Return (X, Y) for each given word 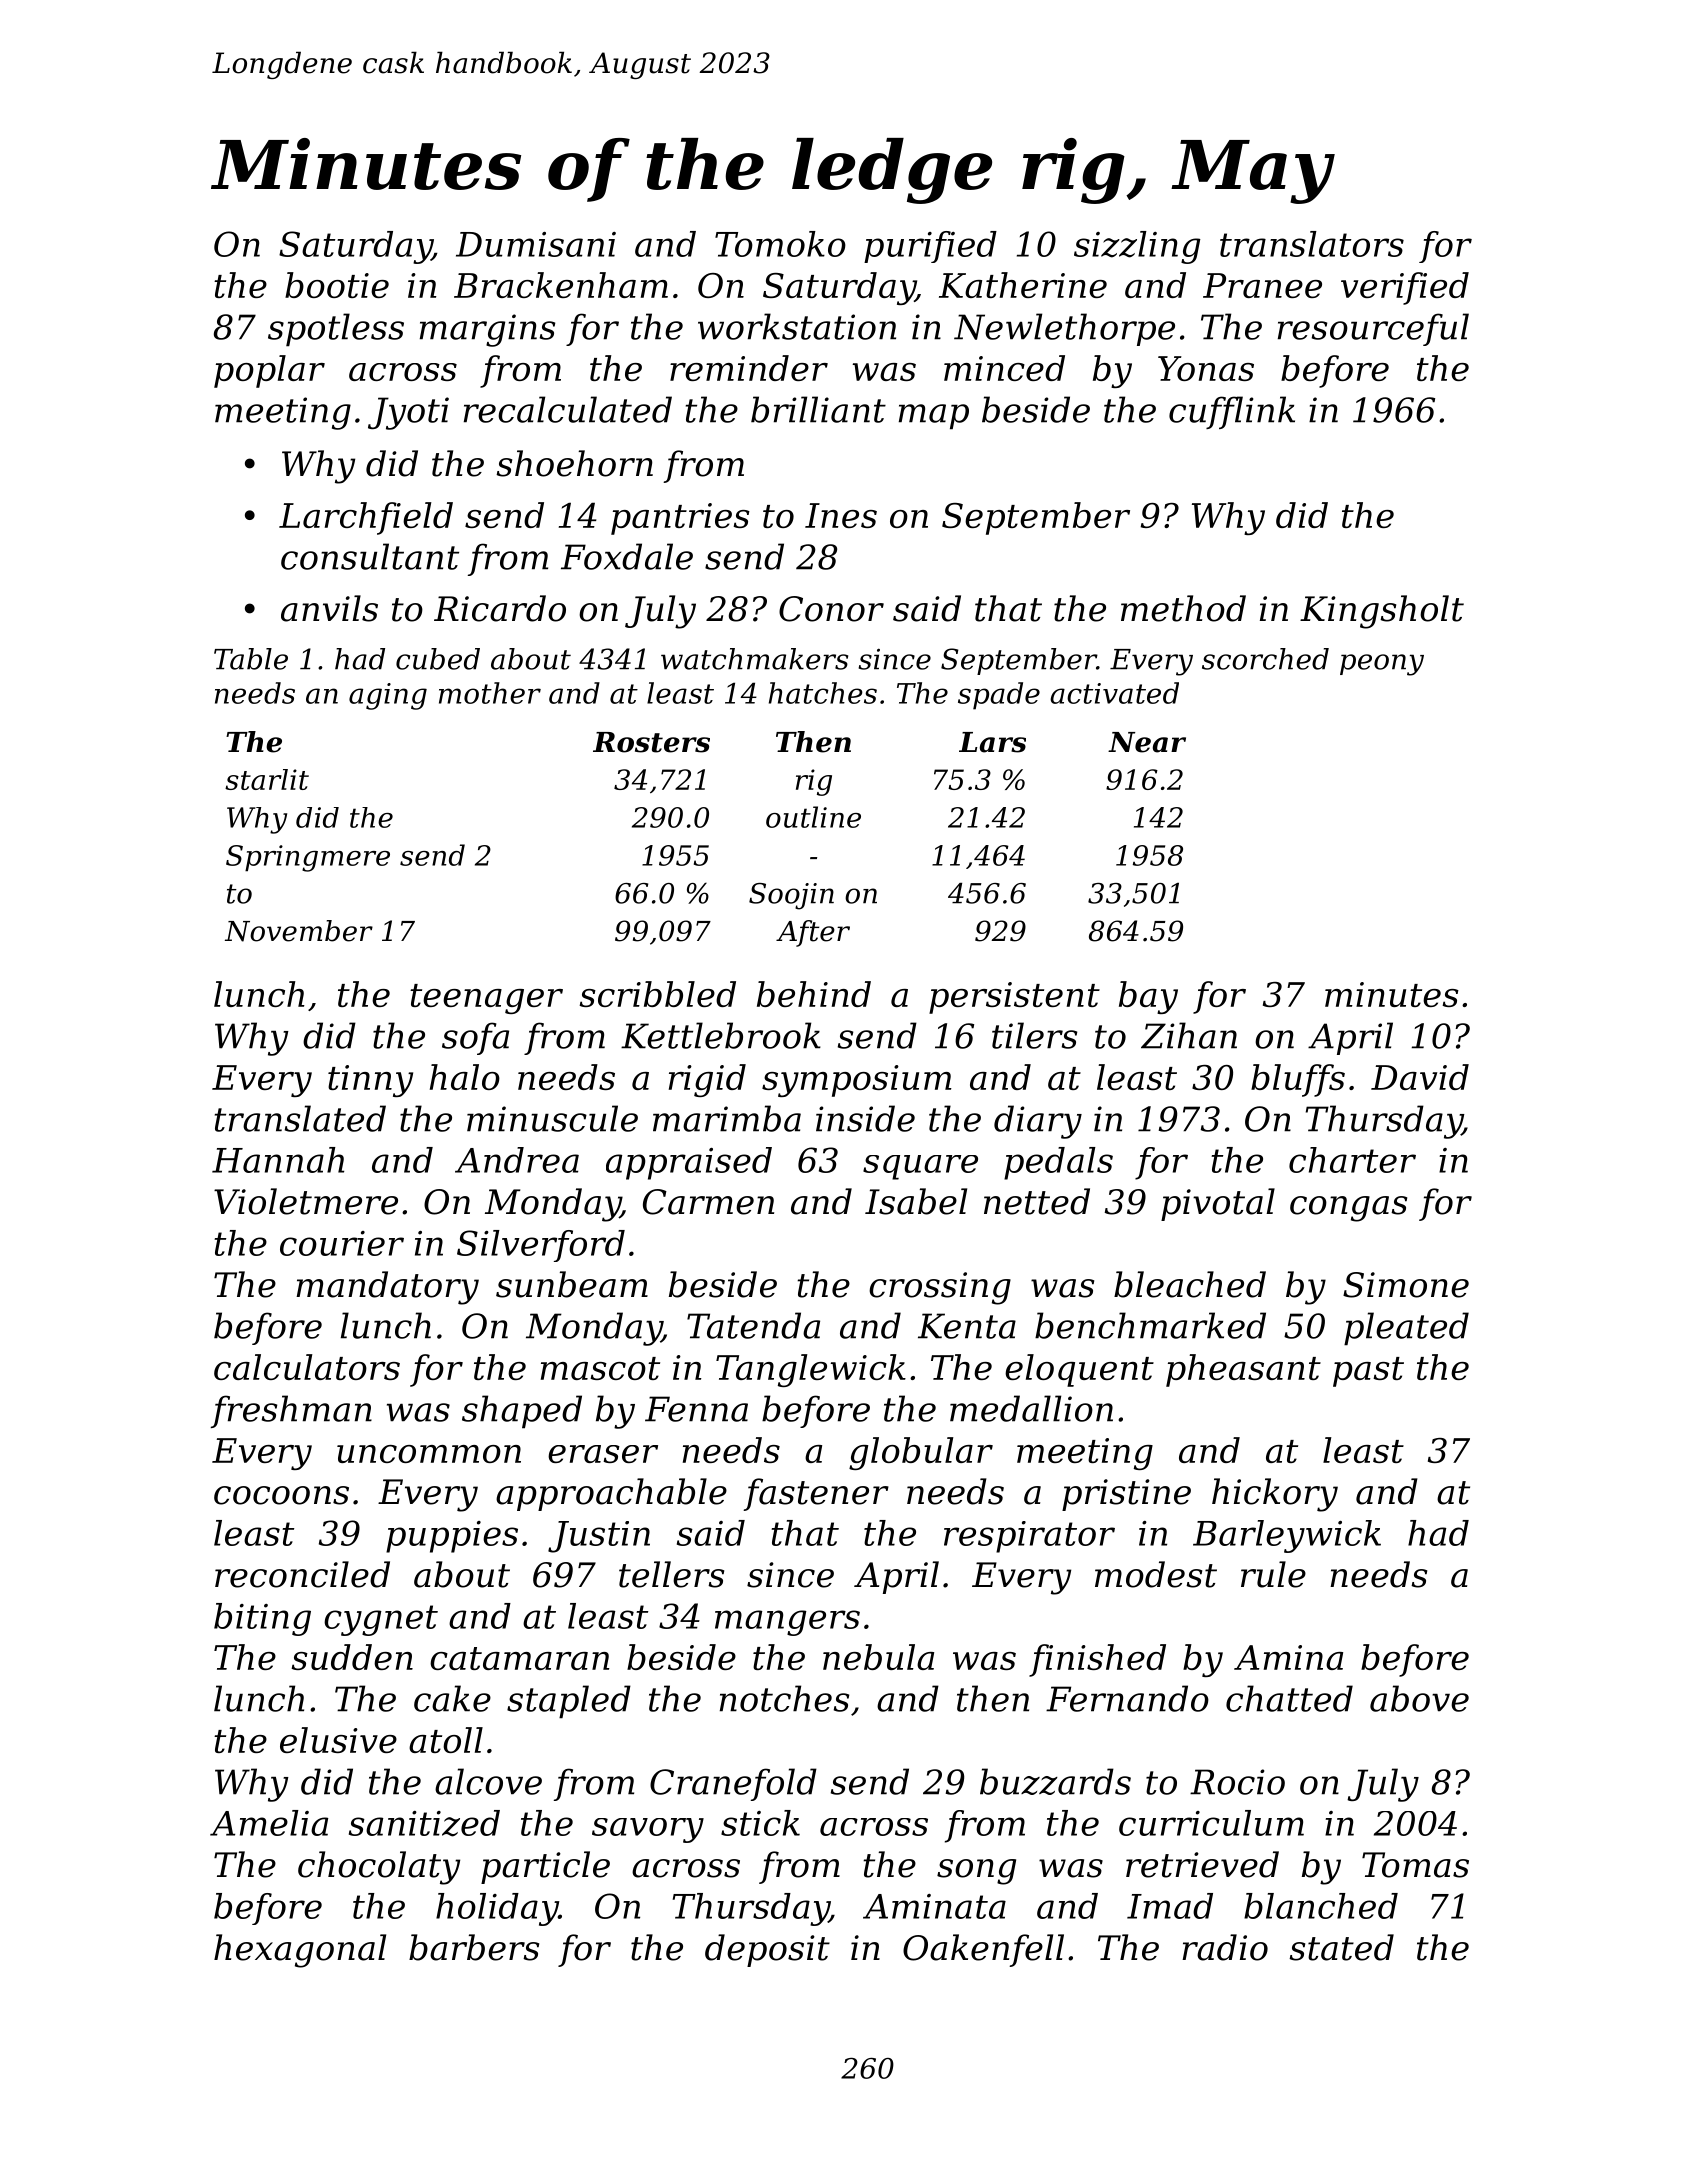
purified (930, 247)
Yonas (1206, 368)
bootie (337, 285)
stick (760, 1823)
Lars (992, 742)
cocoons (281, 1495)
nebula (878, 1657)
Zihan (1189, 1035)
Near (1147, 742)
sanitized (424, 1823)
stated (1341, 1947)
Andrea (517, 1160)
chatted (1289, 1698)
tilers (1034, 1035)
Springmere (308, 858)
